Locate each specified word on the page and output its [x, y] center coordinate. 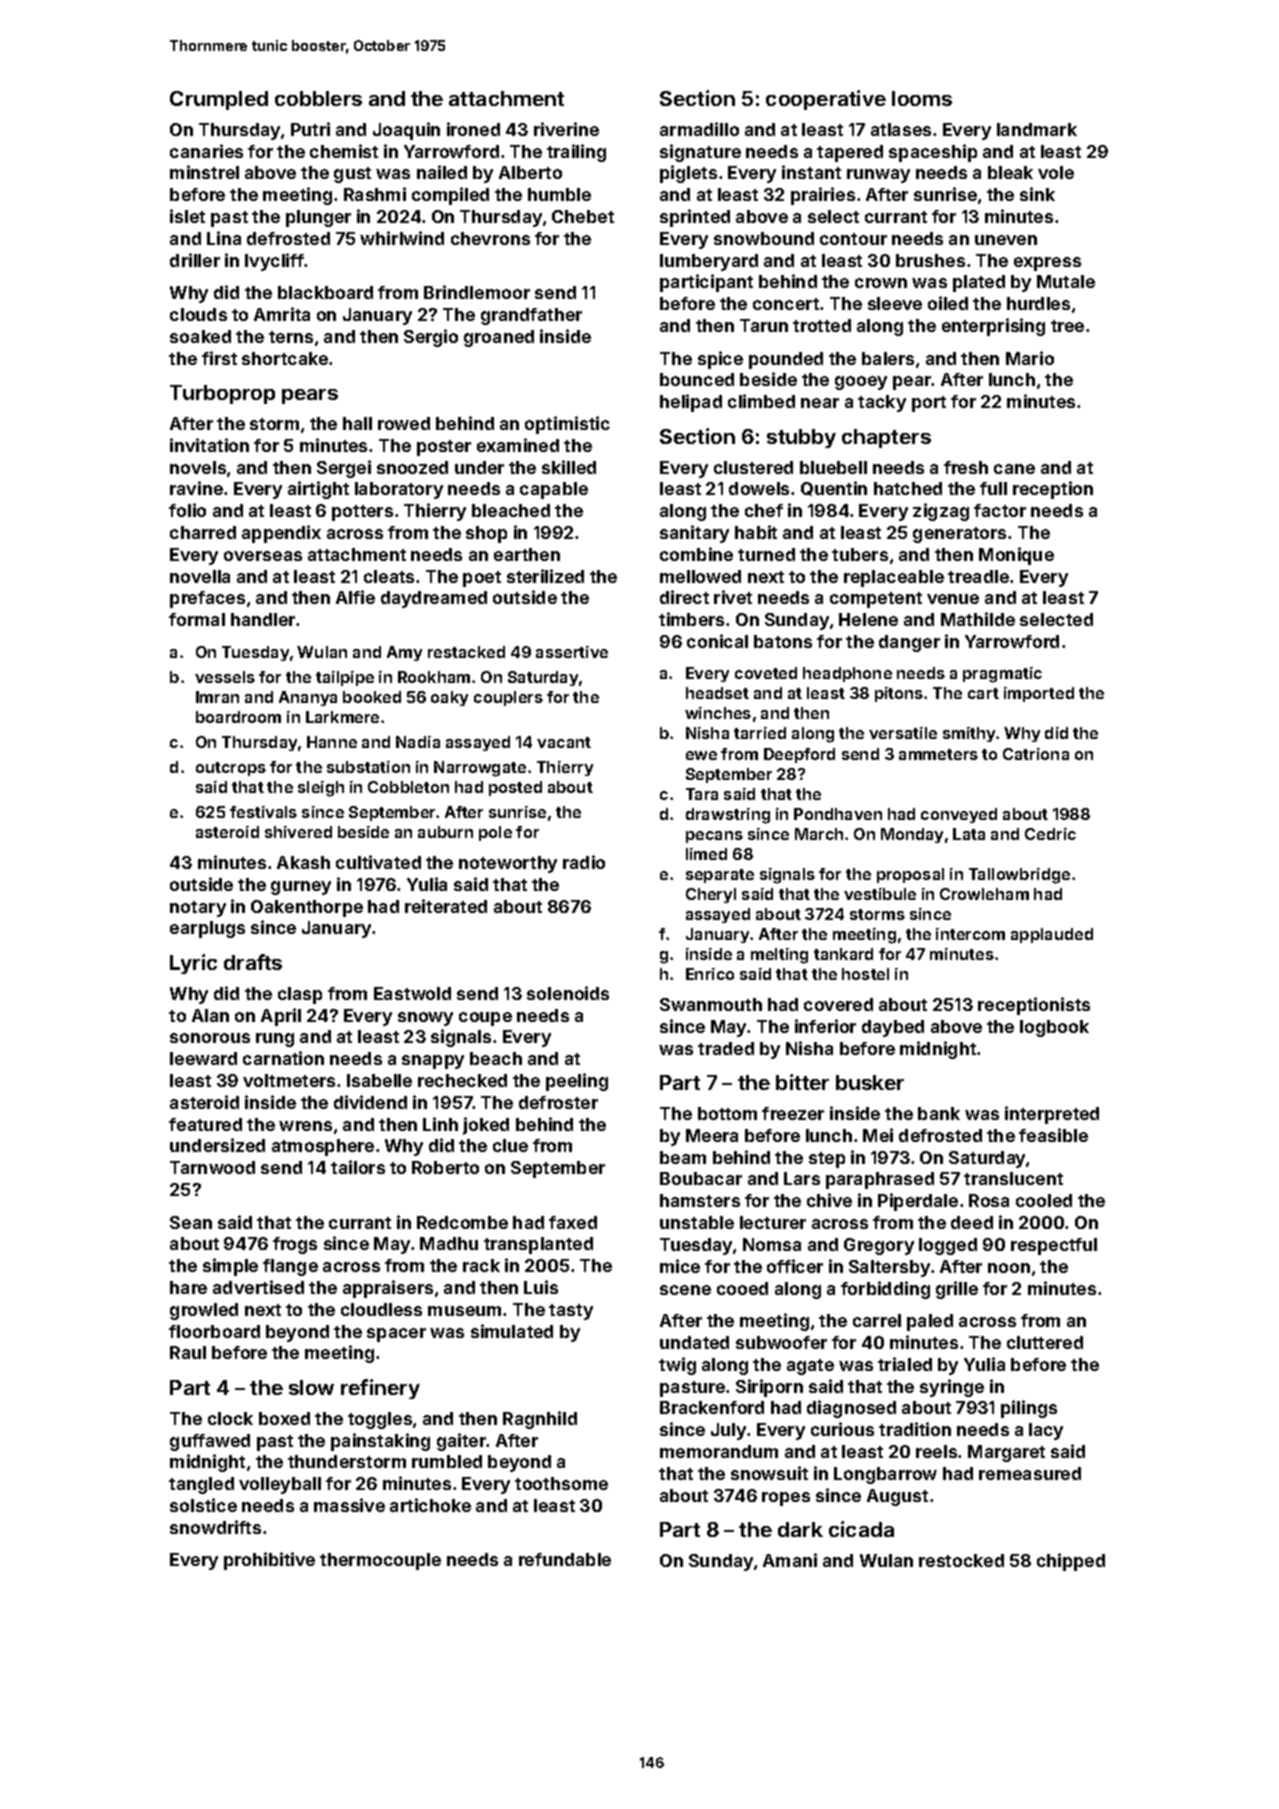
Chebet [583, 216]
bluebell [833, 467]
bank [939, 1113]
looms [922, 98]
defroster [558, 1102]
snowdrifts [215, 1527]
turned [766, 554]
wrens [305, 1126]
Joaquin [406, 131]
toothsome [561, 1483]
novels [198, 467]
